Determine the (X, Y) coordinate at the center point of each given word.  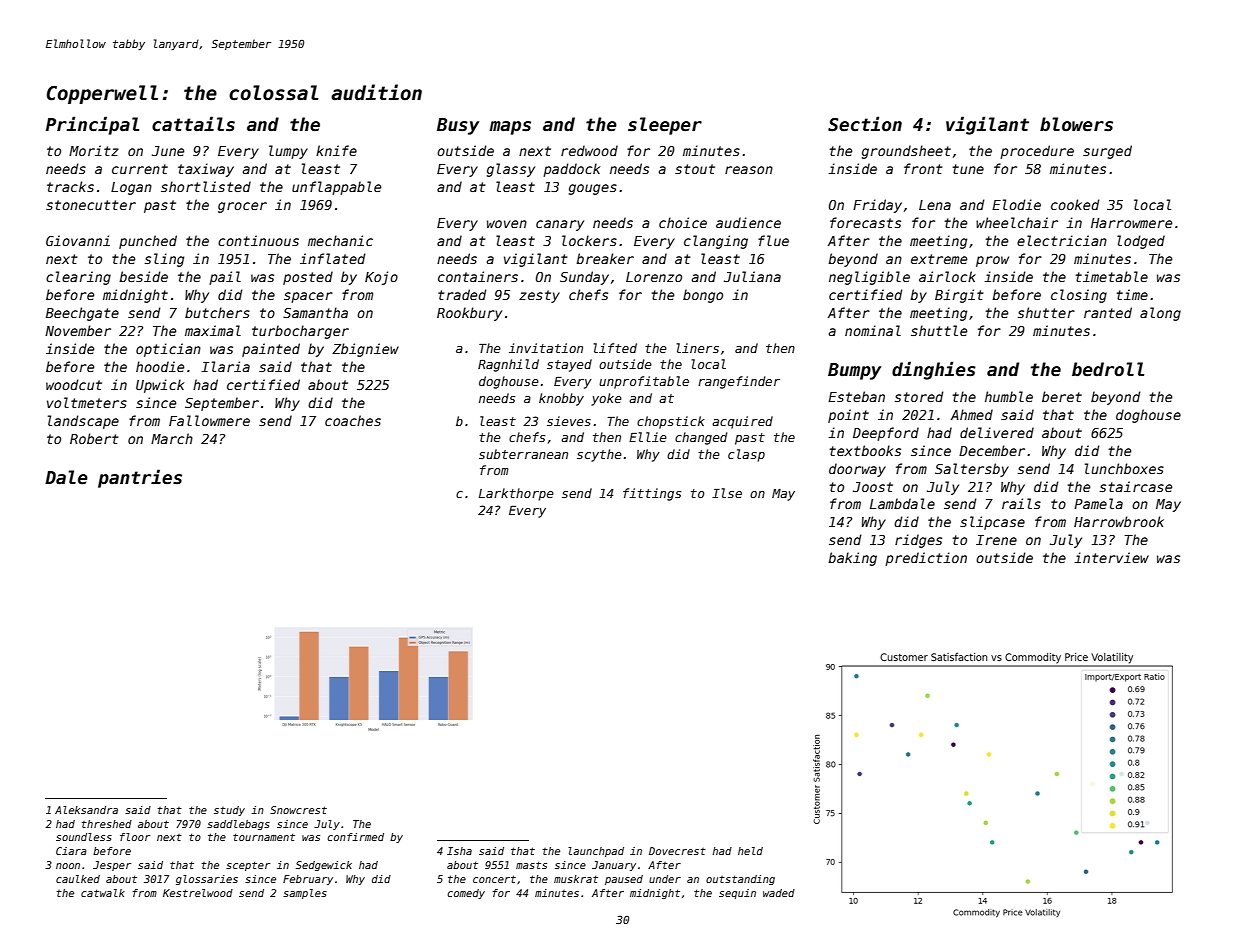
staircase (1136, 486)
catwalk (103, 893)
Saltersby (972, 470)
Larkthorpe (516, 494)
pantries (140, 478)
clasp (746, 455)
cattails (193, 124)
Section (865, 124)
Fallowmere (209, 420)
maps (510, 128)
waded (779, 893)
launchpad (596, 852)
